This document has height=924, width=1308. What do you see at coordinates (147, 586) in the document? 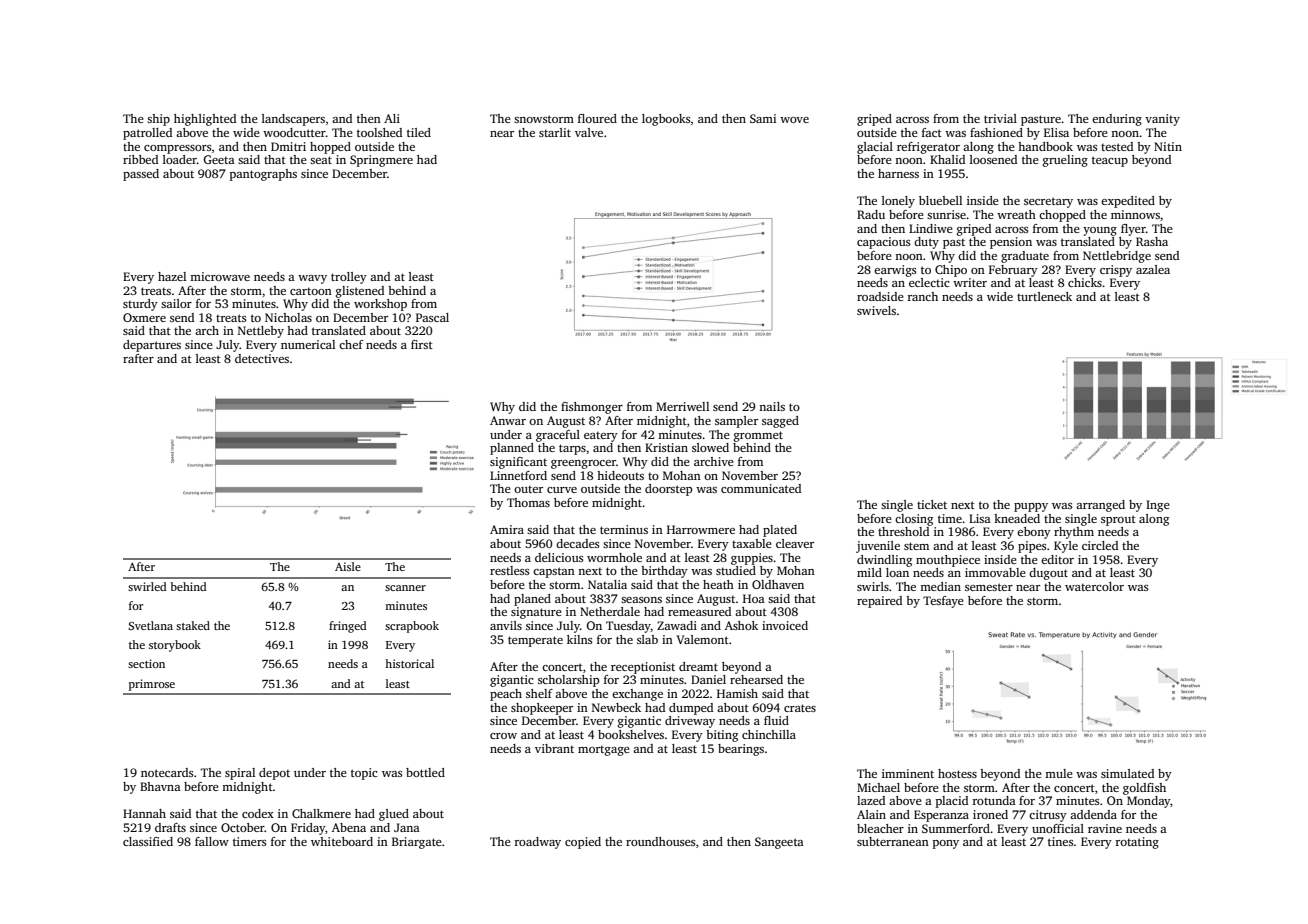
I see `swirled` at bounding box center [147, 586].
